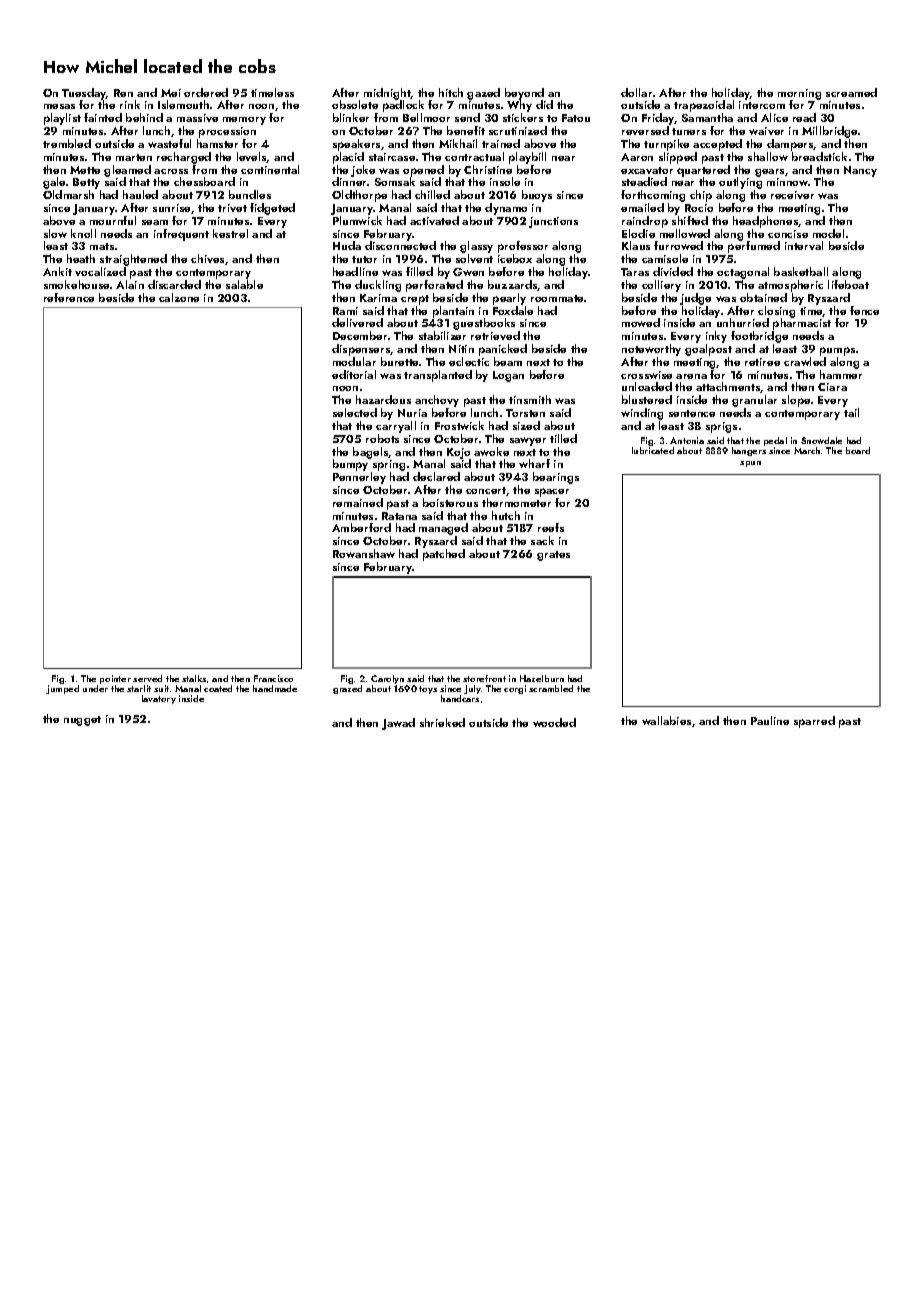 Image resolution: width=924 pixels, height=1308 pixels. Describe the element at coordinates (563, 438) in the document. I see `tilled` at that location.
